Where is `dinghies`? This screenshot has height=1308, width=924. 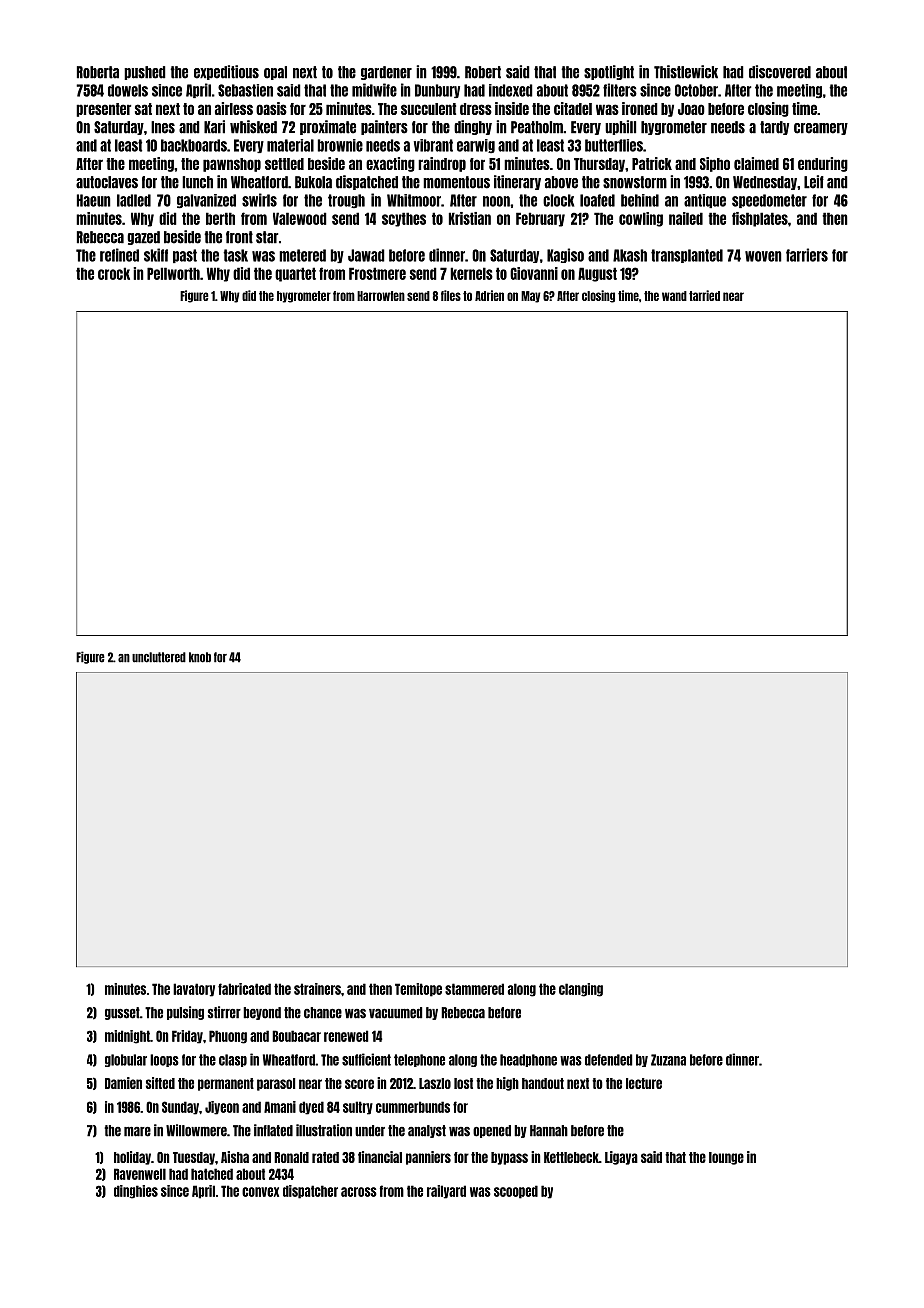 dinghies is located at coordinates (136, 1192).
